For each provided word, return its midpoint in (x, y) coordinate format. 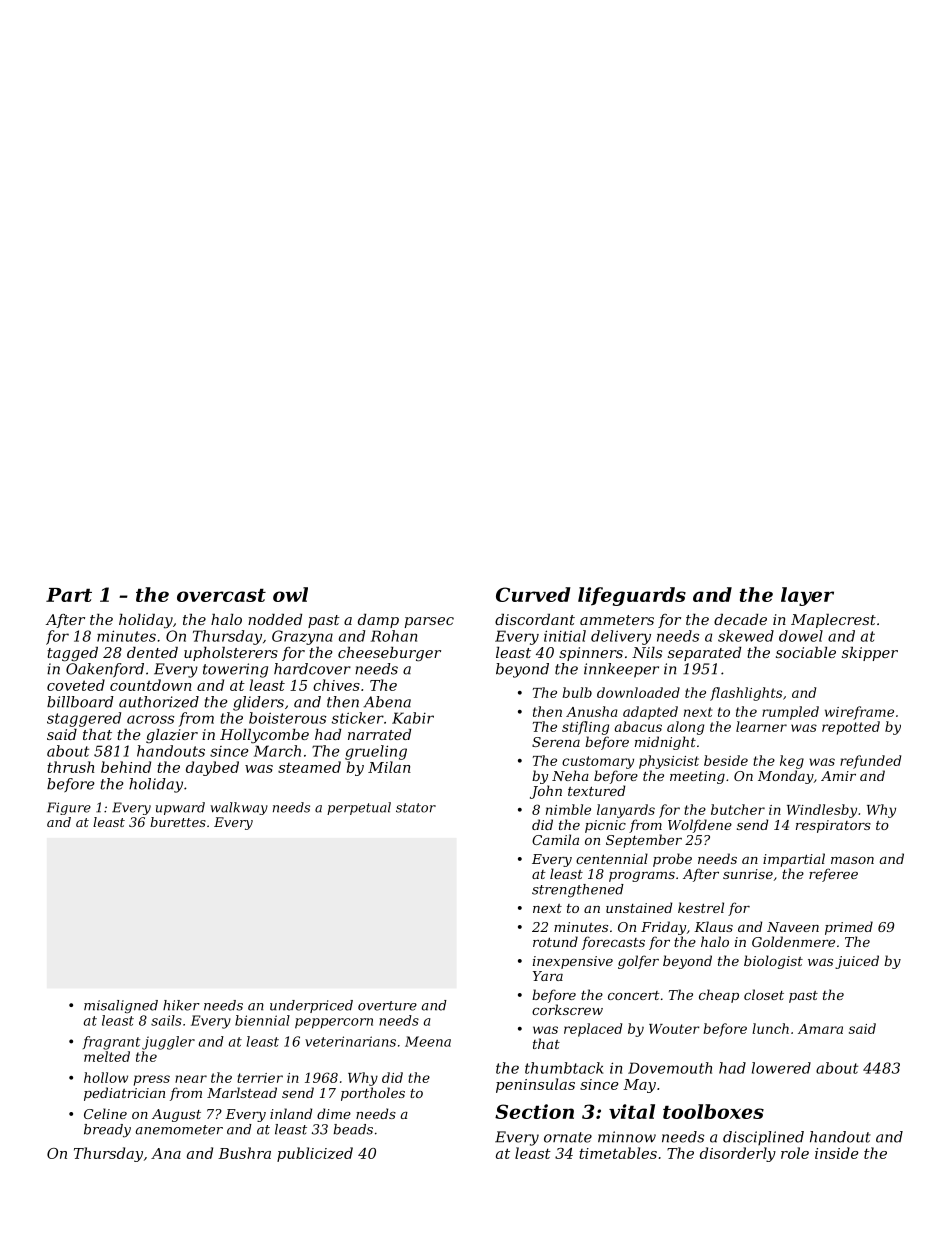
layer (807, 596)
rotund (555, 941)
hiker (181, 1005)
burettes (178, 822)
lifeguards (632, 596)
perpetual (359, 808)
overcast (221, 595)
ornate (568, 1137)
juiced (857, 962)
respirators (833, 826)
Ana (166, 1153)
